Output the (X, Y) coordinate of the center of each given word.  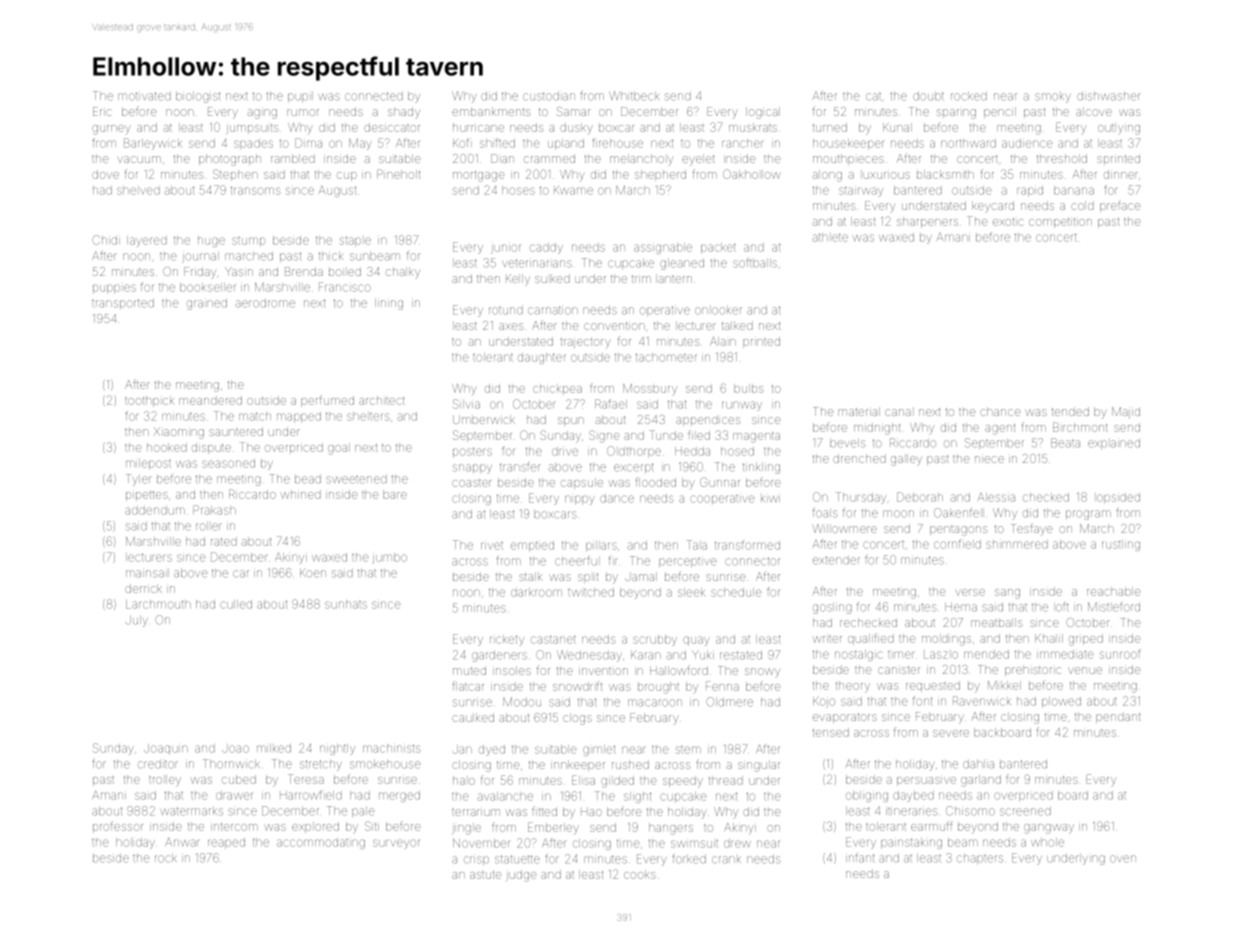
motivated (144, 96)
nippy (580, 500)
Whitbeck (634, 96)
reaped (226, 843)
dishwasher (1109, 96)
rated (224, 541)
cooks (640, 874)
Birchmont (1080, 427)
